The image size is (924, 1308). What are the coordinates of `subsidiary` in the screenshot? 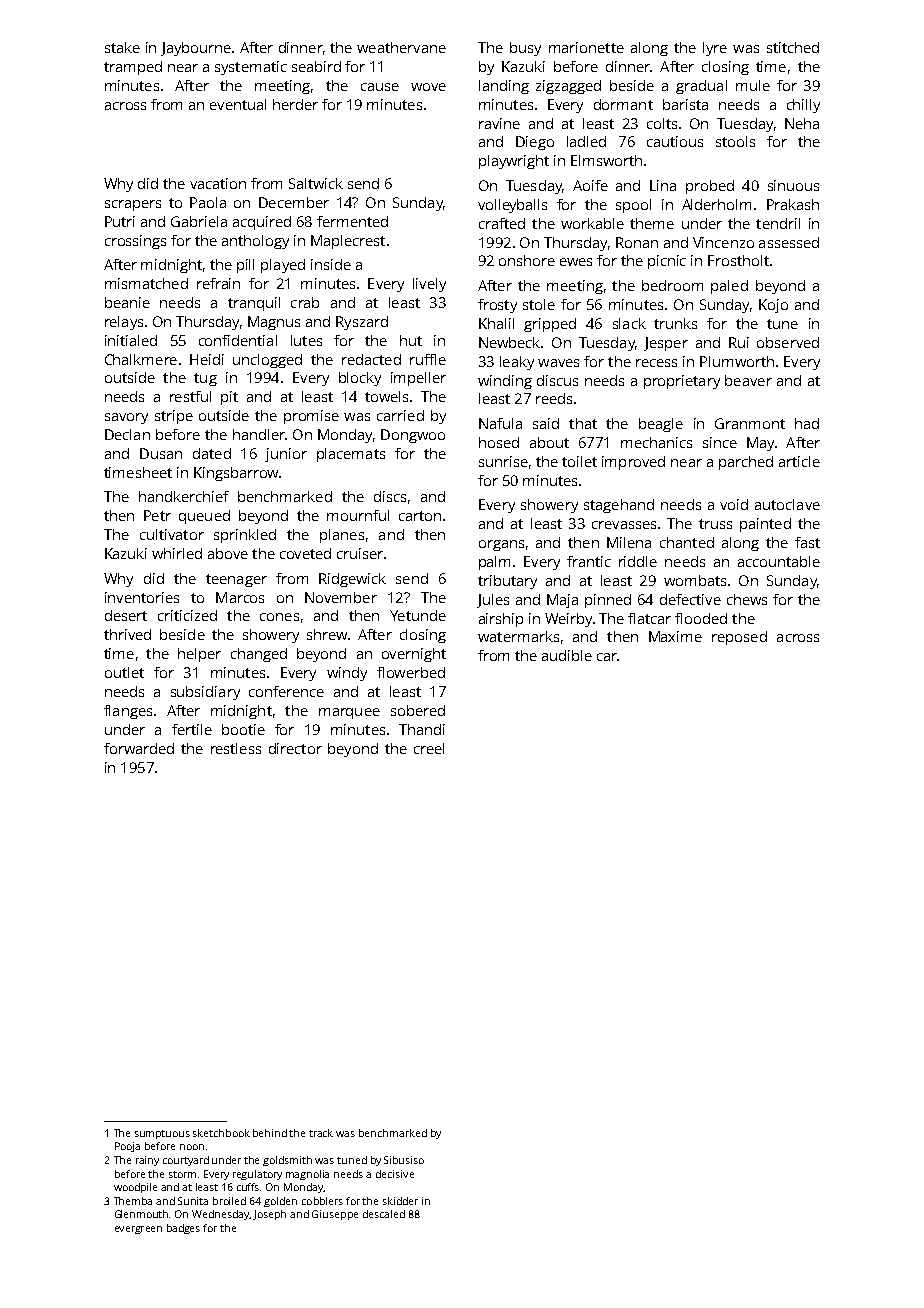 It's located at (205, 693).
